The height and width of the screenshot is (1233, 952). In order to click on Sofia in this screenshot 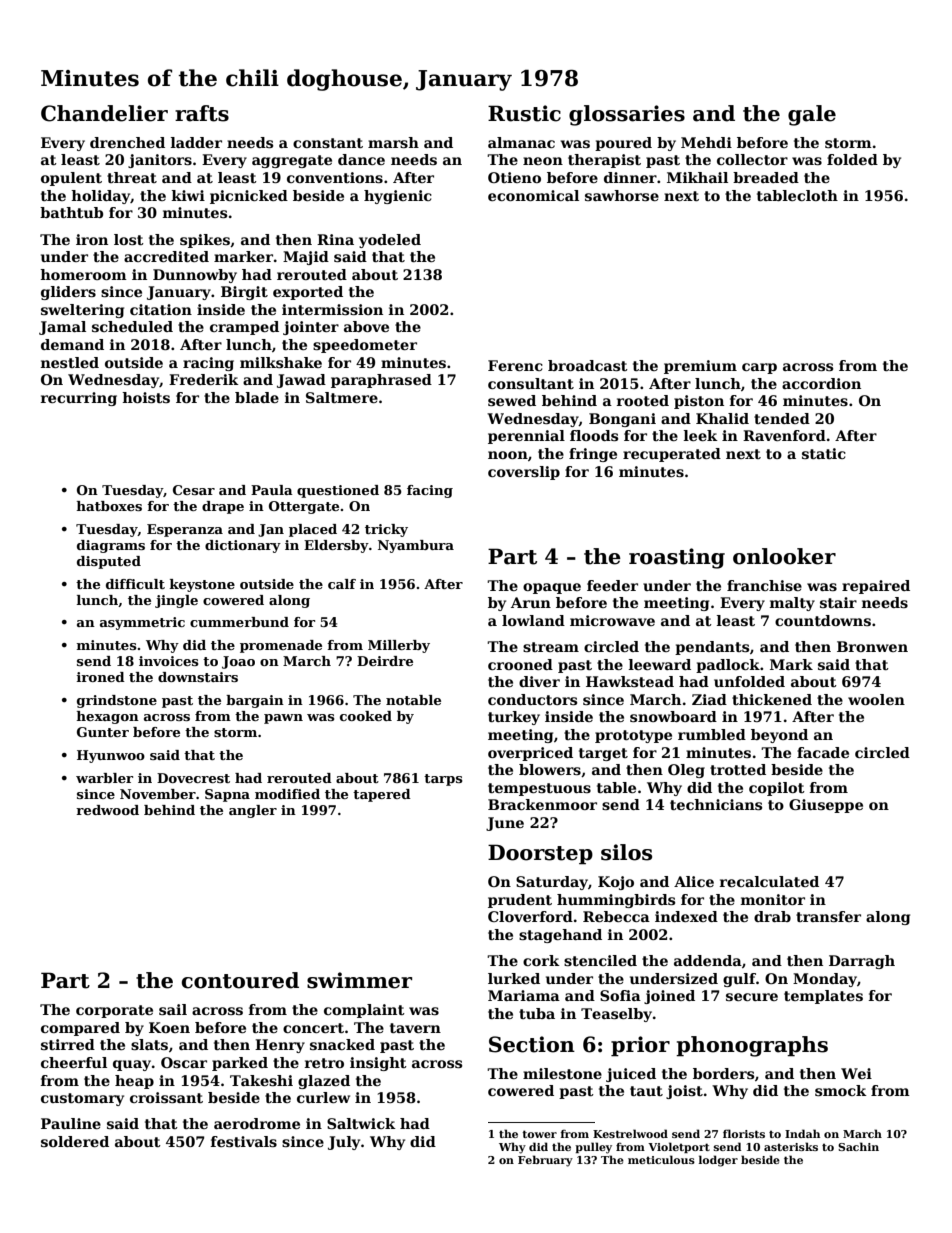, I will do `click(620, 995)`.
